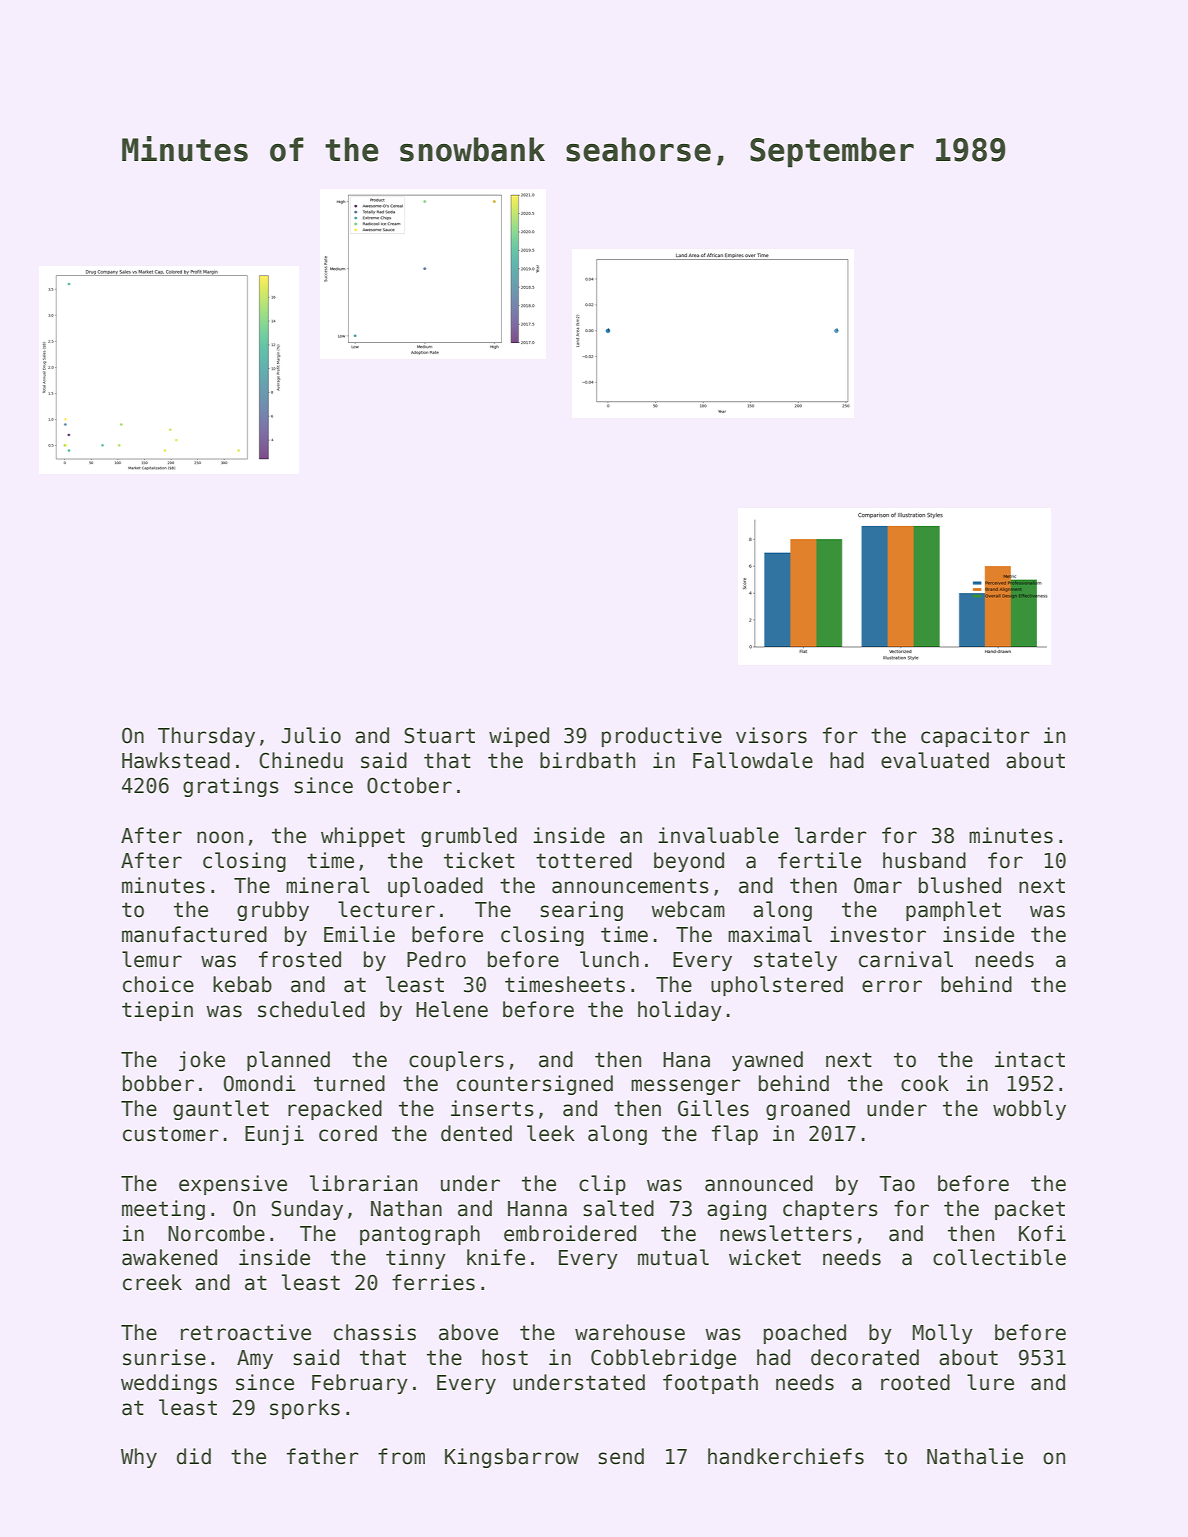  What do you see at coordinates (630, 886) in the screenshot?
I see `announcements` at bounding box center [630, 886].
